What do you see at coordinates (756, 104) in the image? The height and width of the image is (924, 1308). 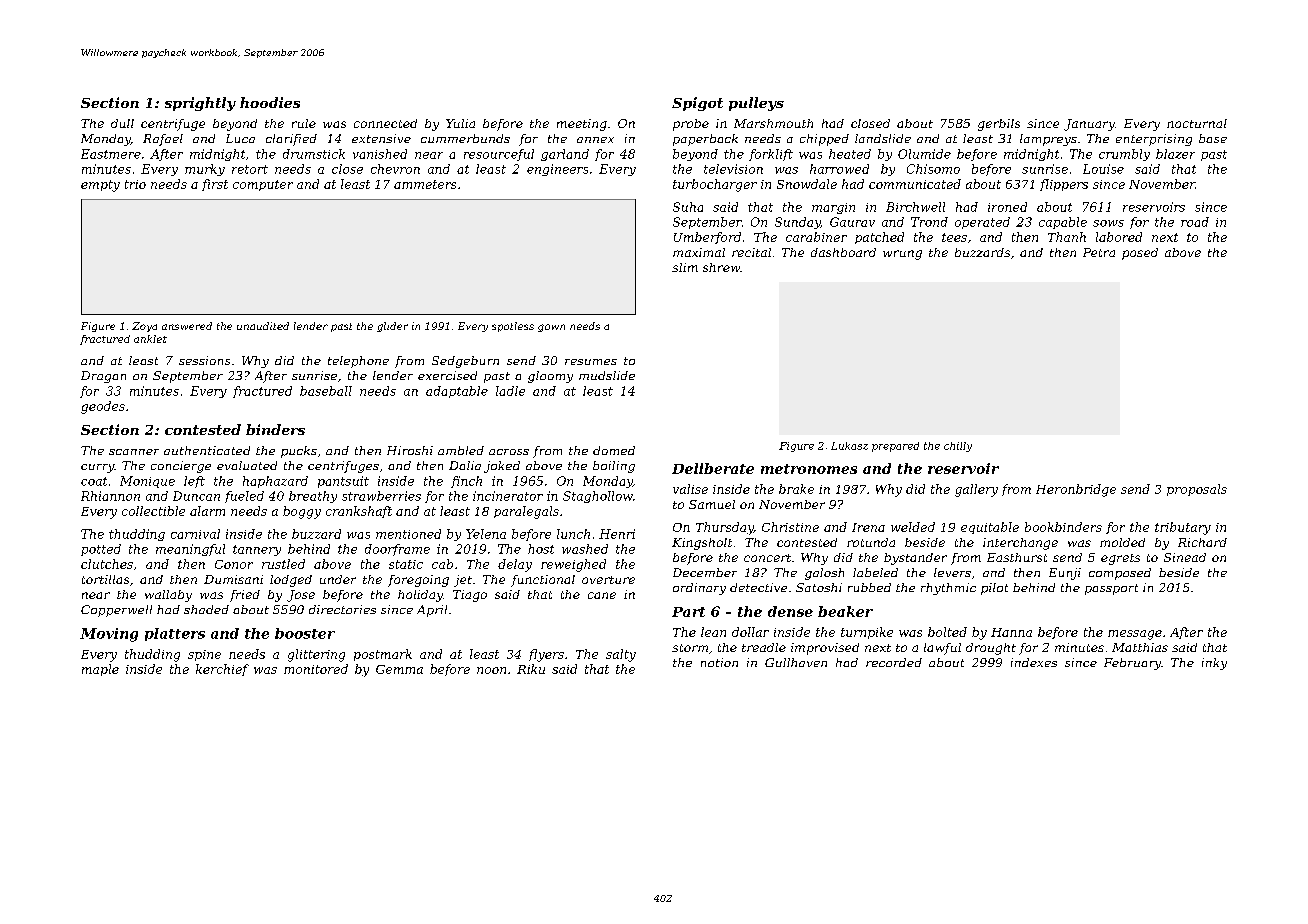 I see `pulleys` at bounding box center [756, 104].
